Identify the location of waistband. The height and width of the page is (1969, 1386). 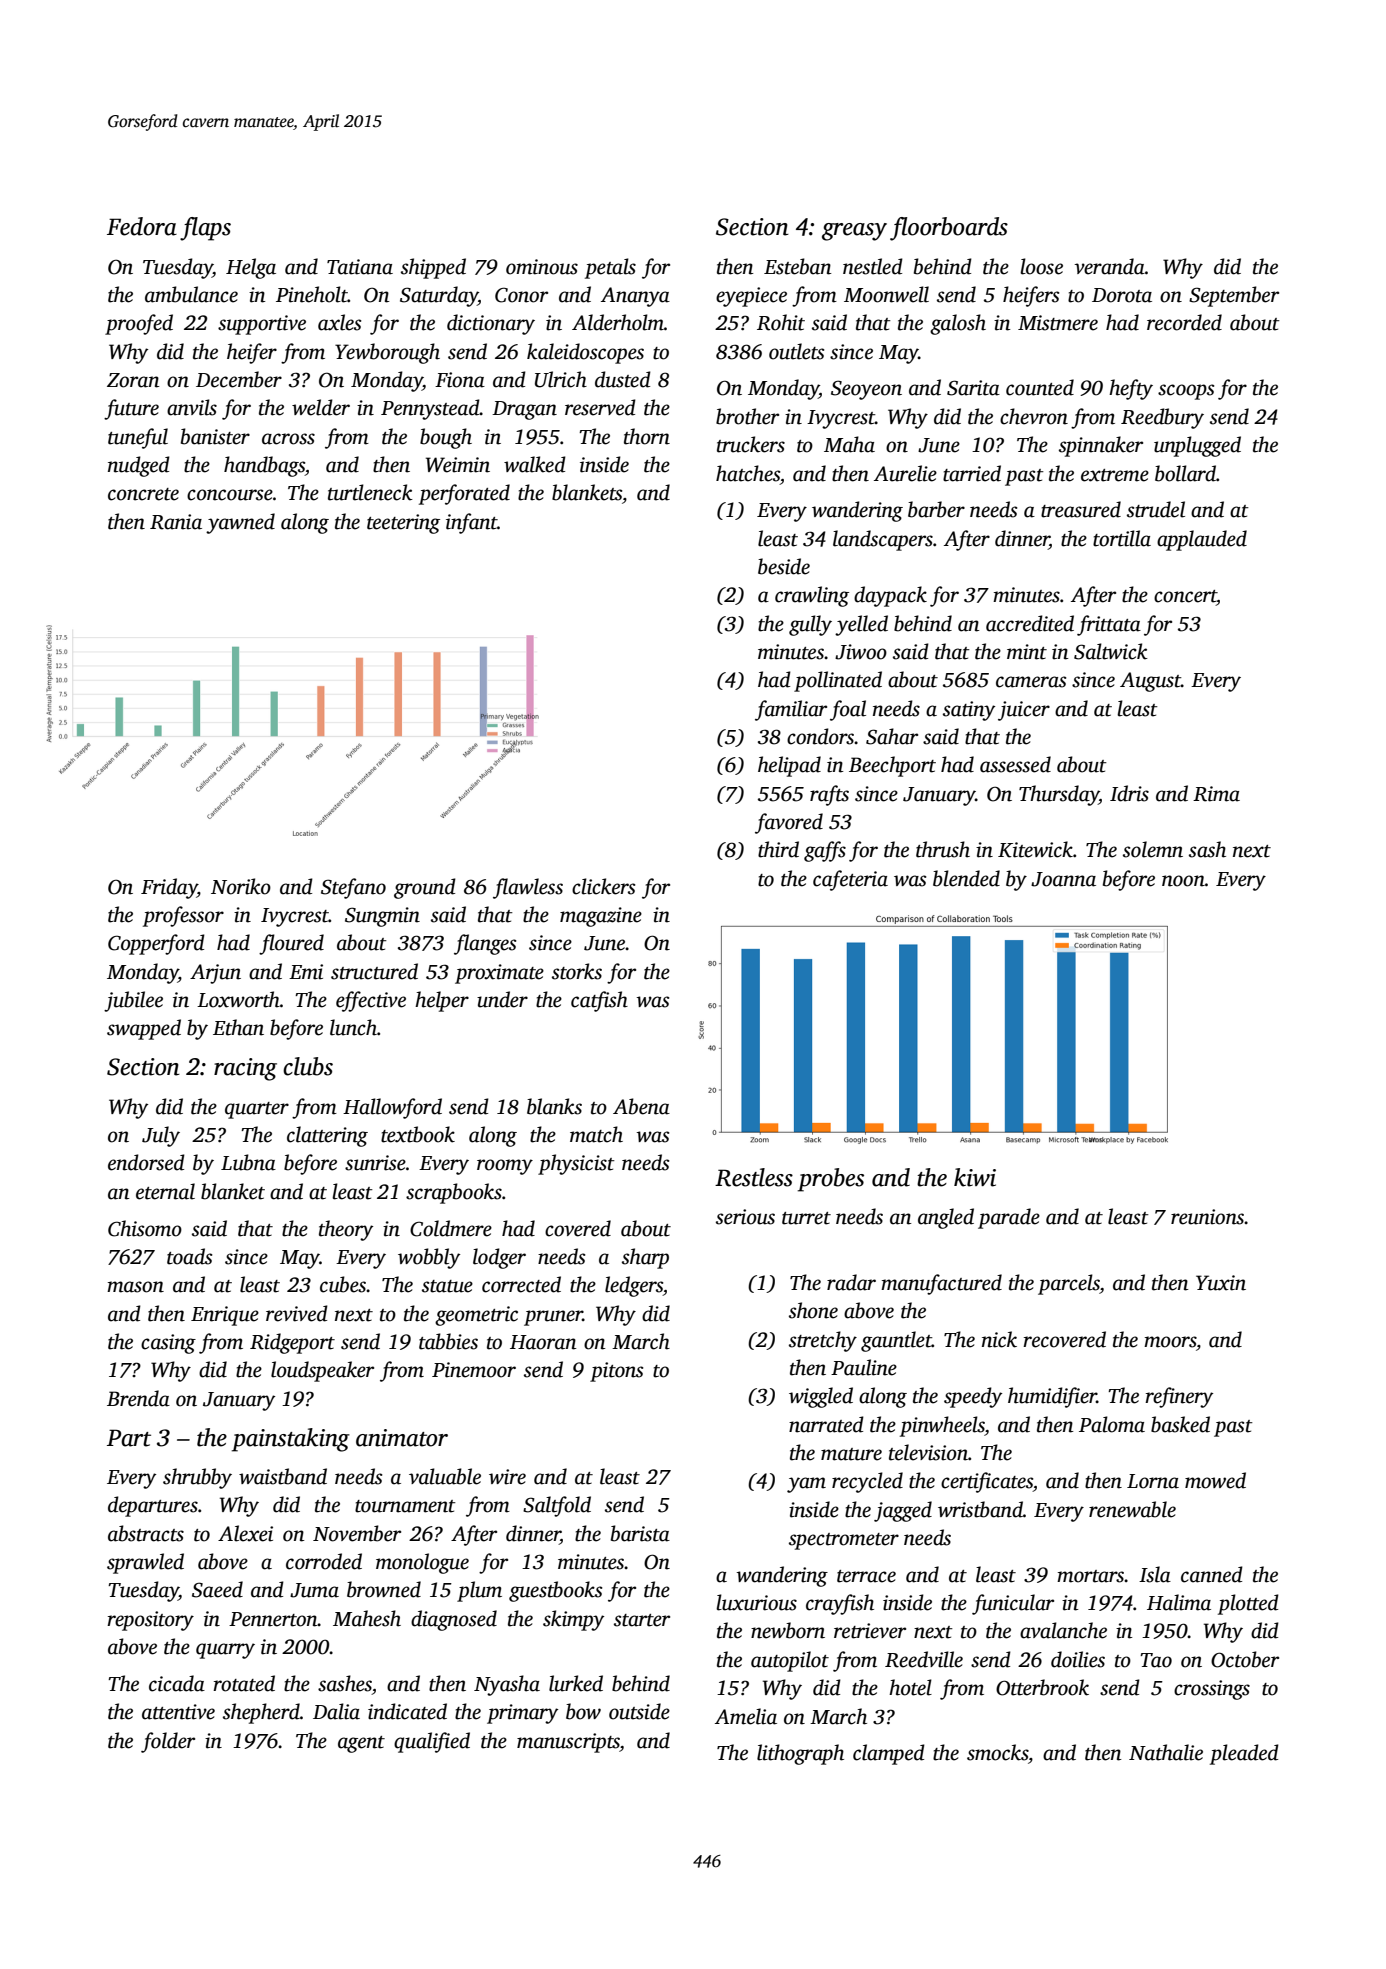
(283, 1476).
